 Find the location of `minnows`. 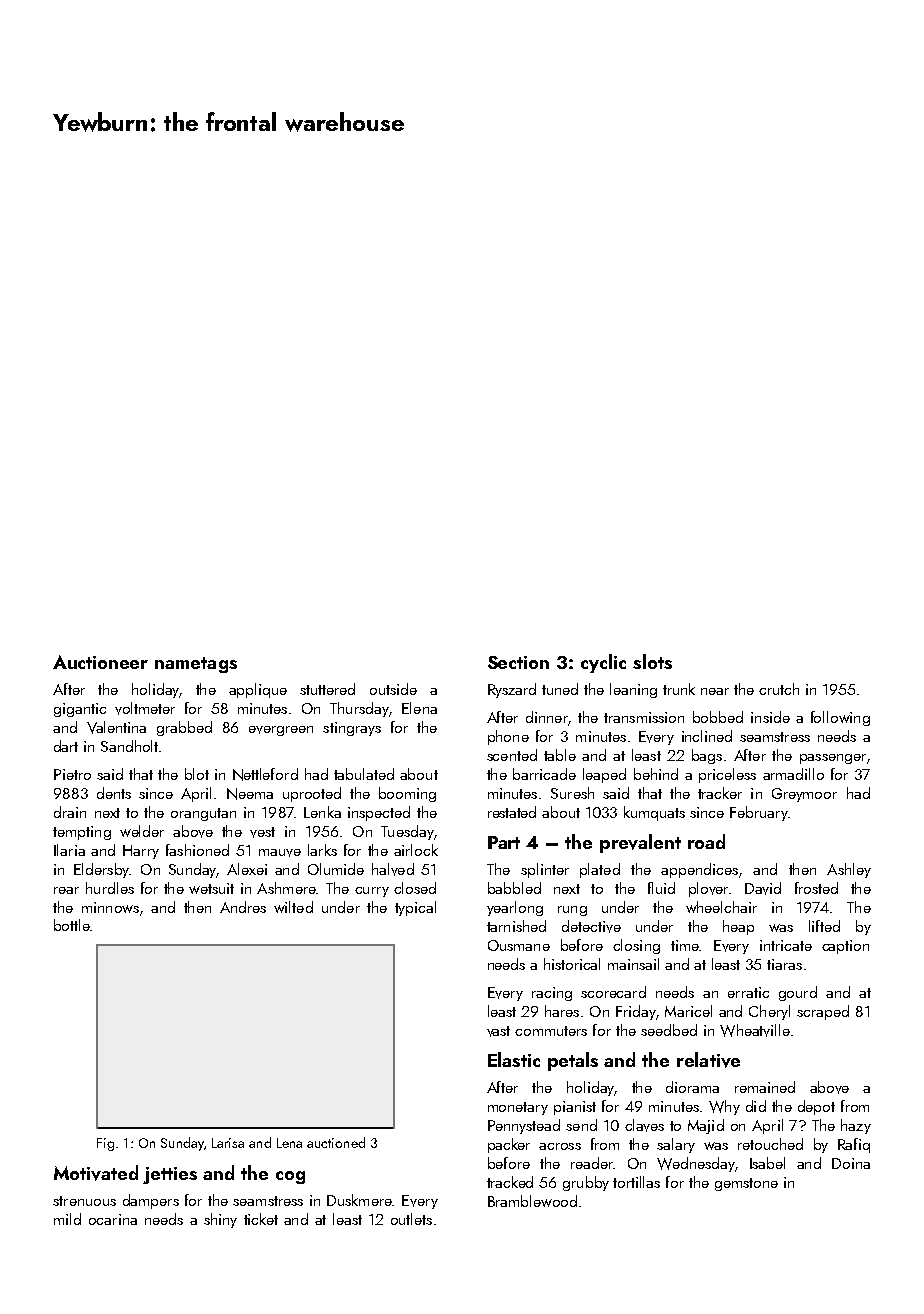

minnows is located at coordinates (110, 907).
